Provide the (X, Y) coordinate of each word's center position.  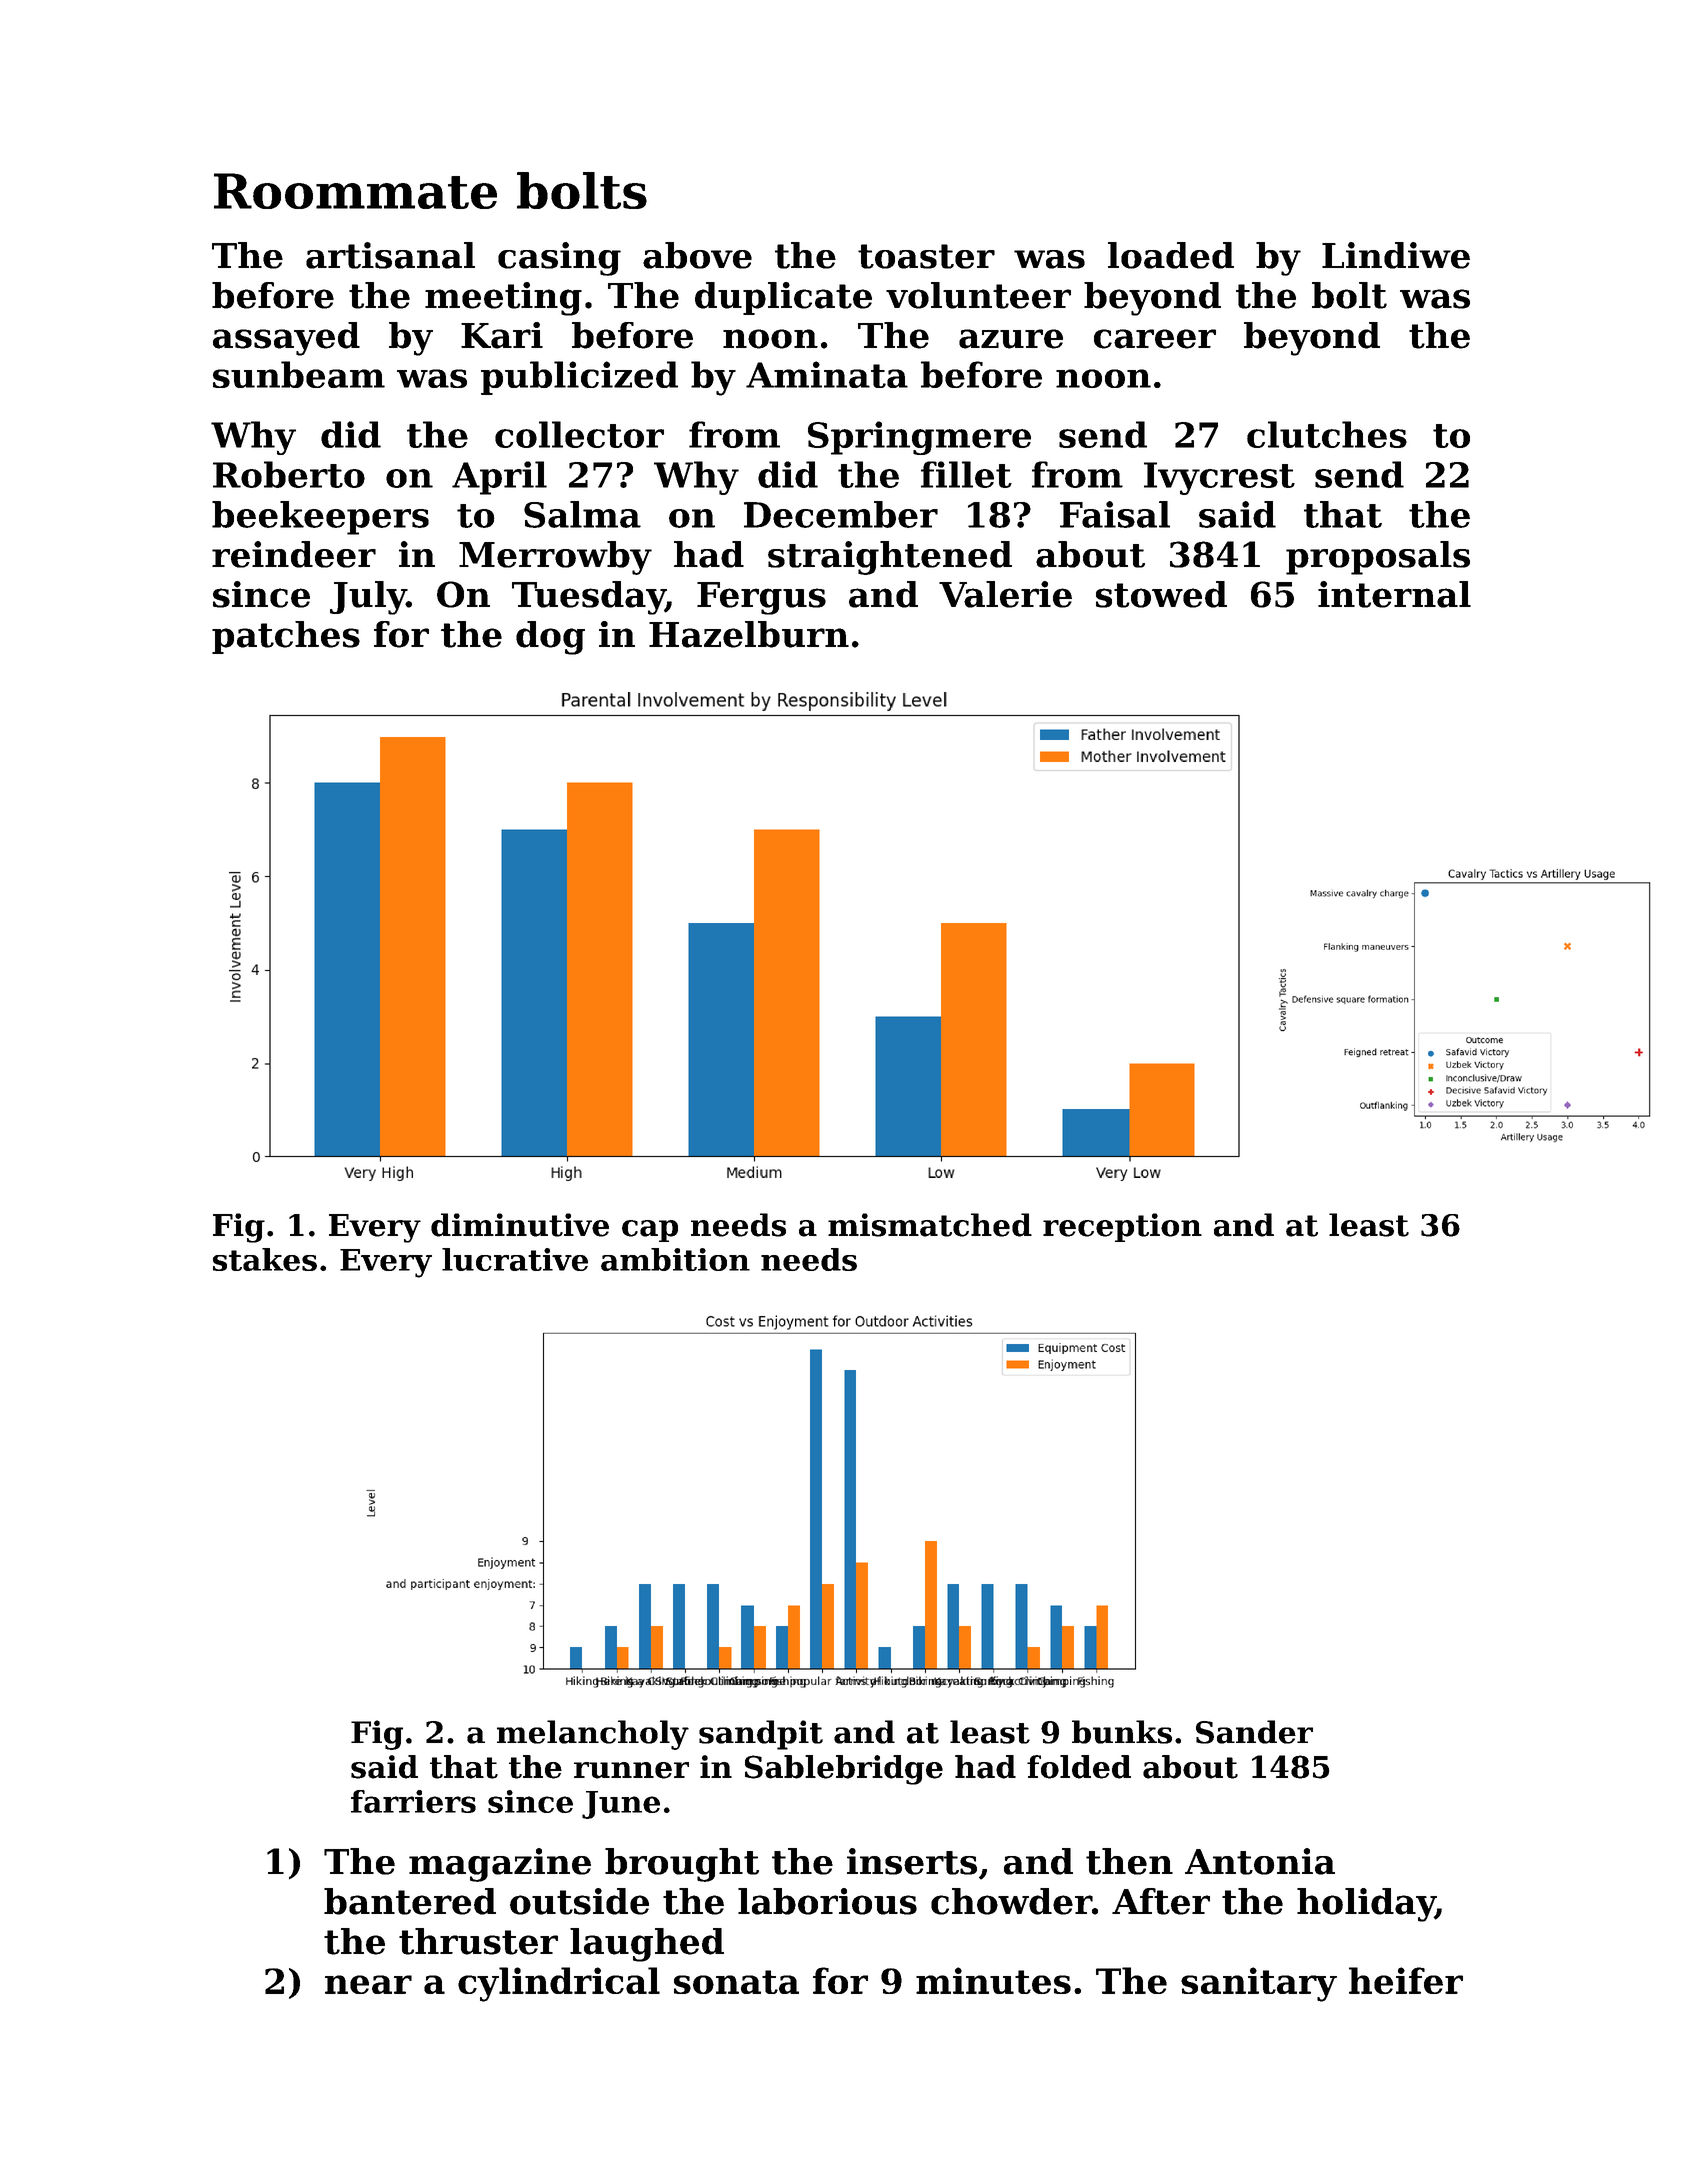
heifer (1406, 1980)
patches (286, 637)
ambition (675, 1259)
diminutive (520, 1225)
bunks (1122, 1732)
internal (1394, 594)
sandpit (761, 1735)
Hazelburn (749, 634)
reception (1122, 1227)
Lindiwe (1396, 255)
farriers (413, 1801)
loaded (1171, 255)
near (368, 1984)
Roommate (355, 191)
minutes (993, 1980)
